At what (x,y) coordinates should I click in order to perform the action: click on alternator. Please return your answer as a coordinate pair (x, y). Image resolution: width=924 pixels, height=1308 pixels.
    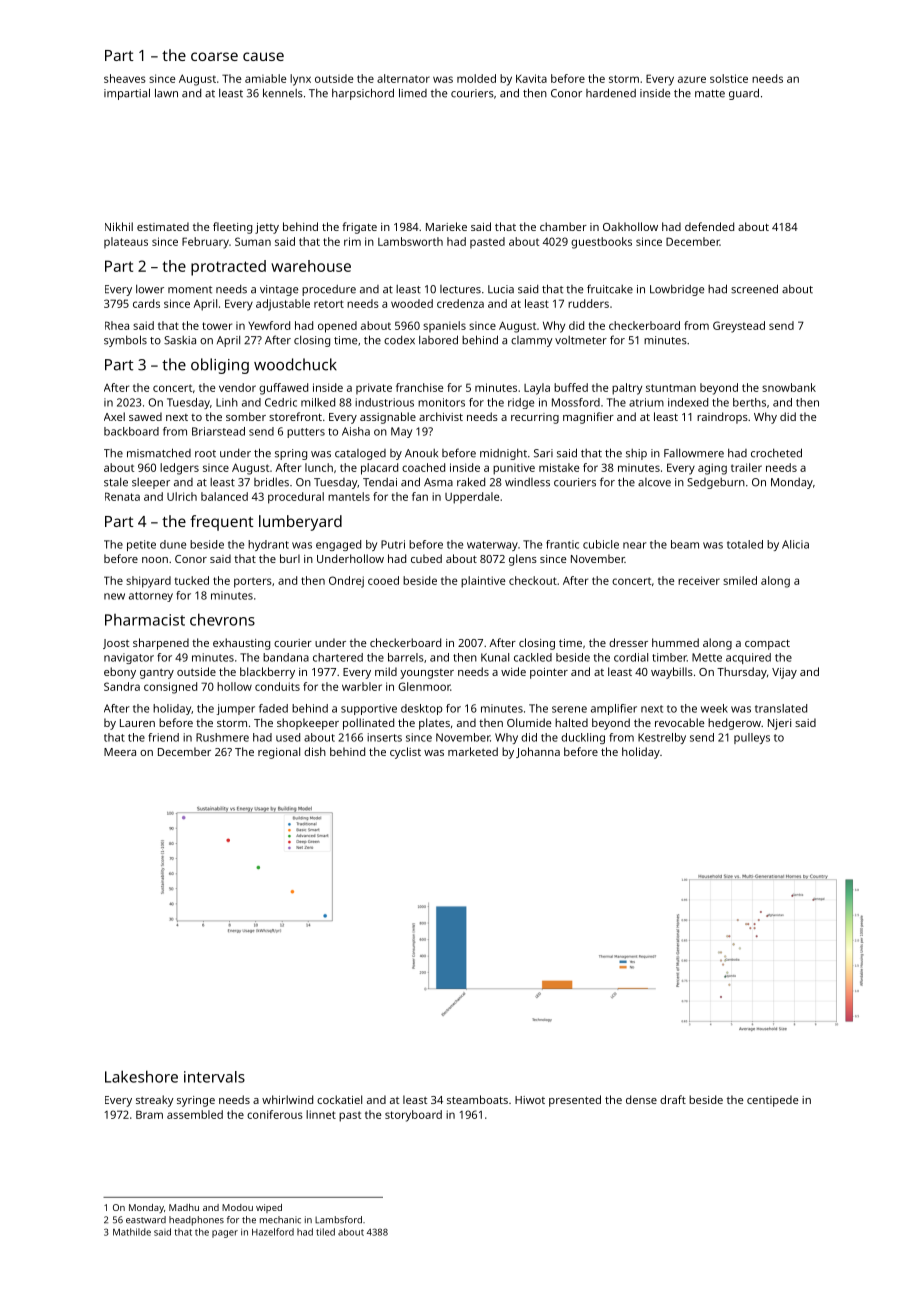
    Looking at the image, I should click on (403, 78).
